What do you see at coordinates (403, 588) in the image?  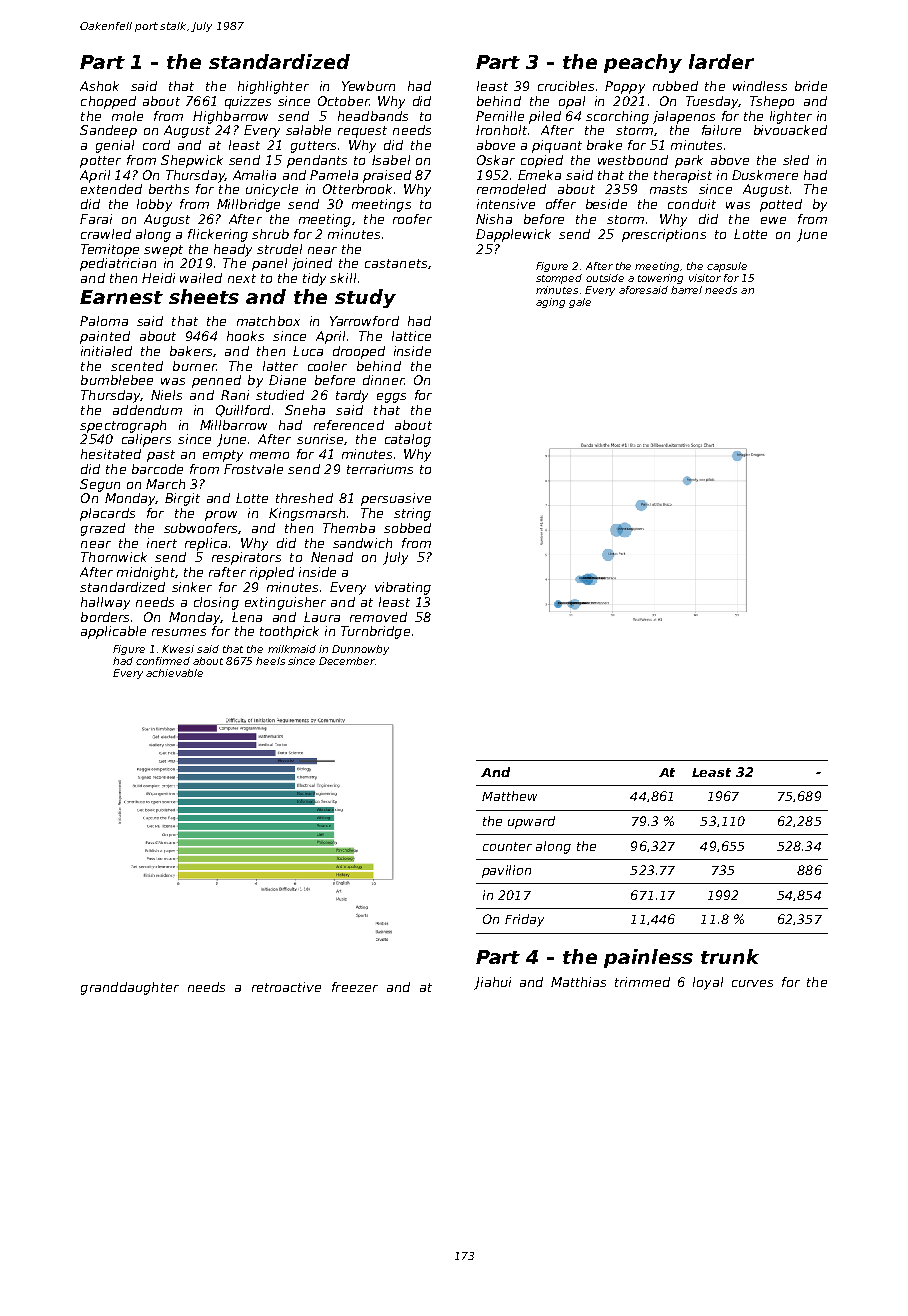 I see `vibrating` at bounding box center [403, 588].
